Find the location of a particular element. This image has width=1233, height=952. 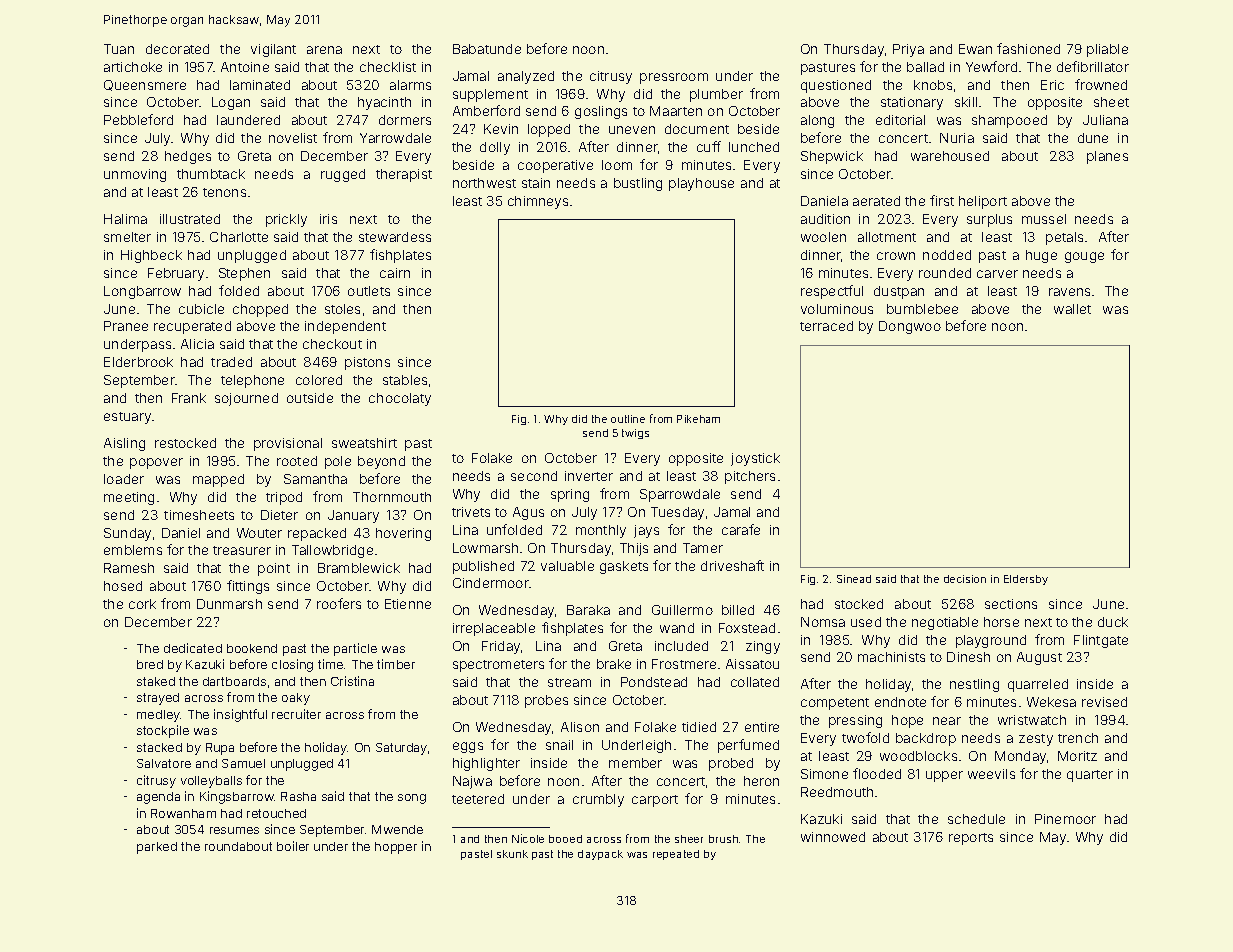

Pikeham is located at coordinates (698, 419).
